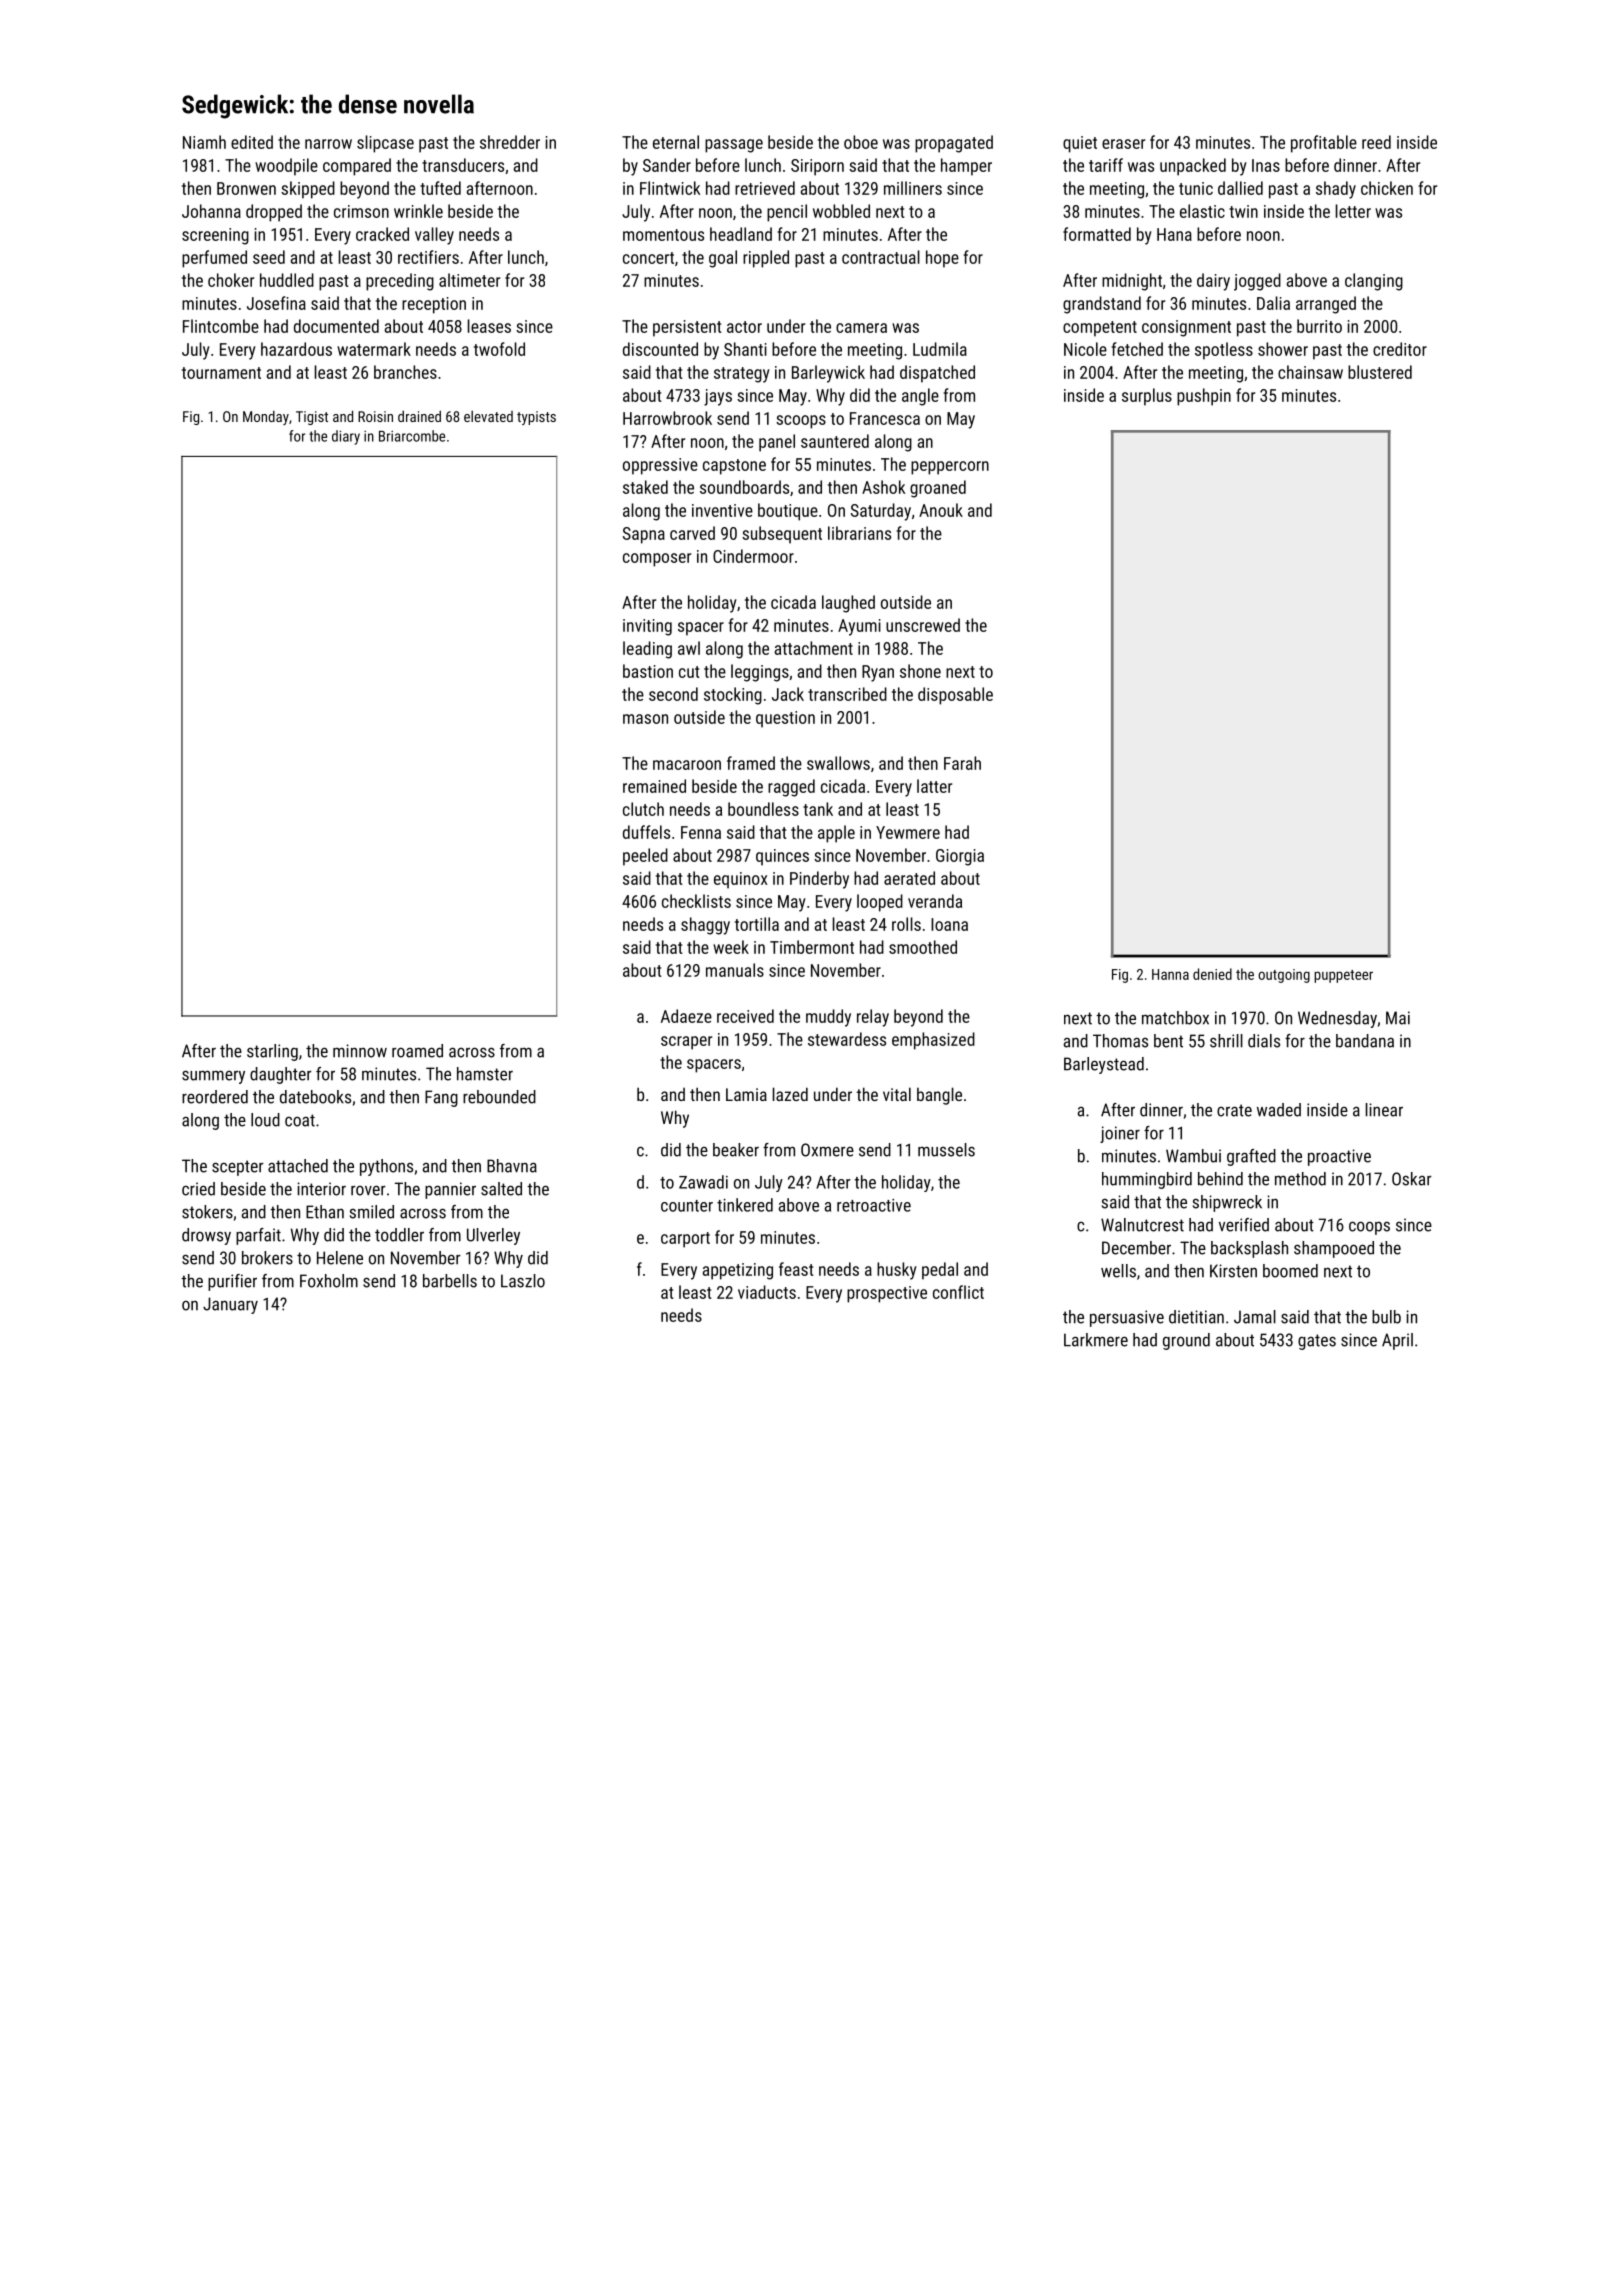  Describe the element at coordinates (913, 188) in the screenshot. I see `milliners` at that location.
